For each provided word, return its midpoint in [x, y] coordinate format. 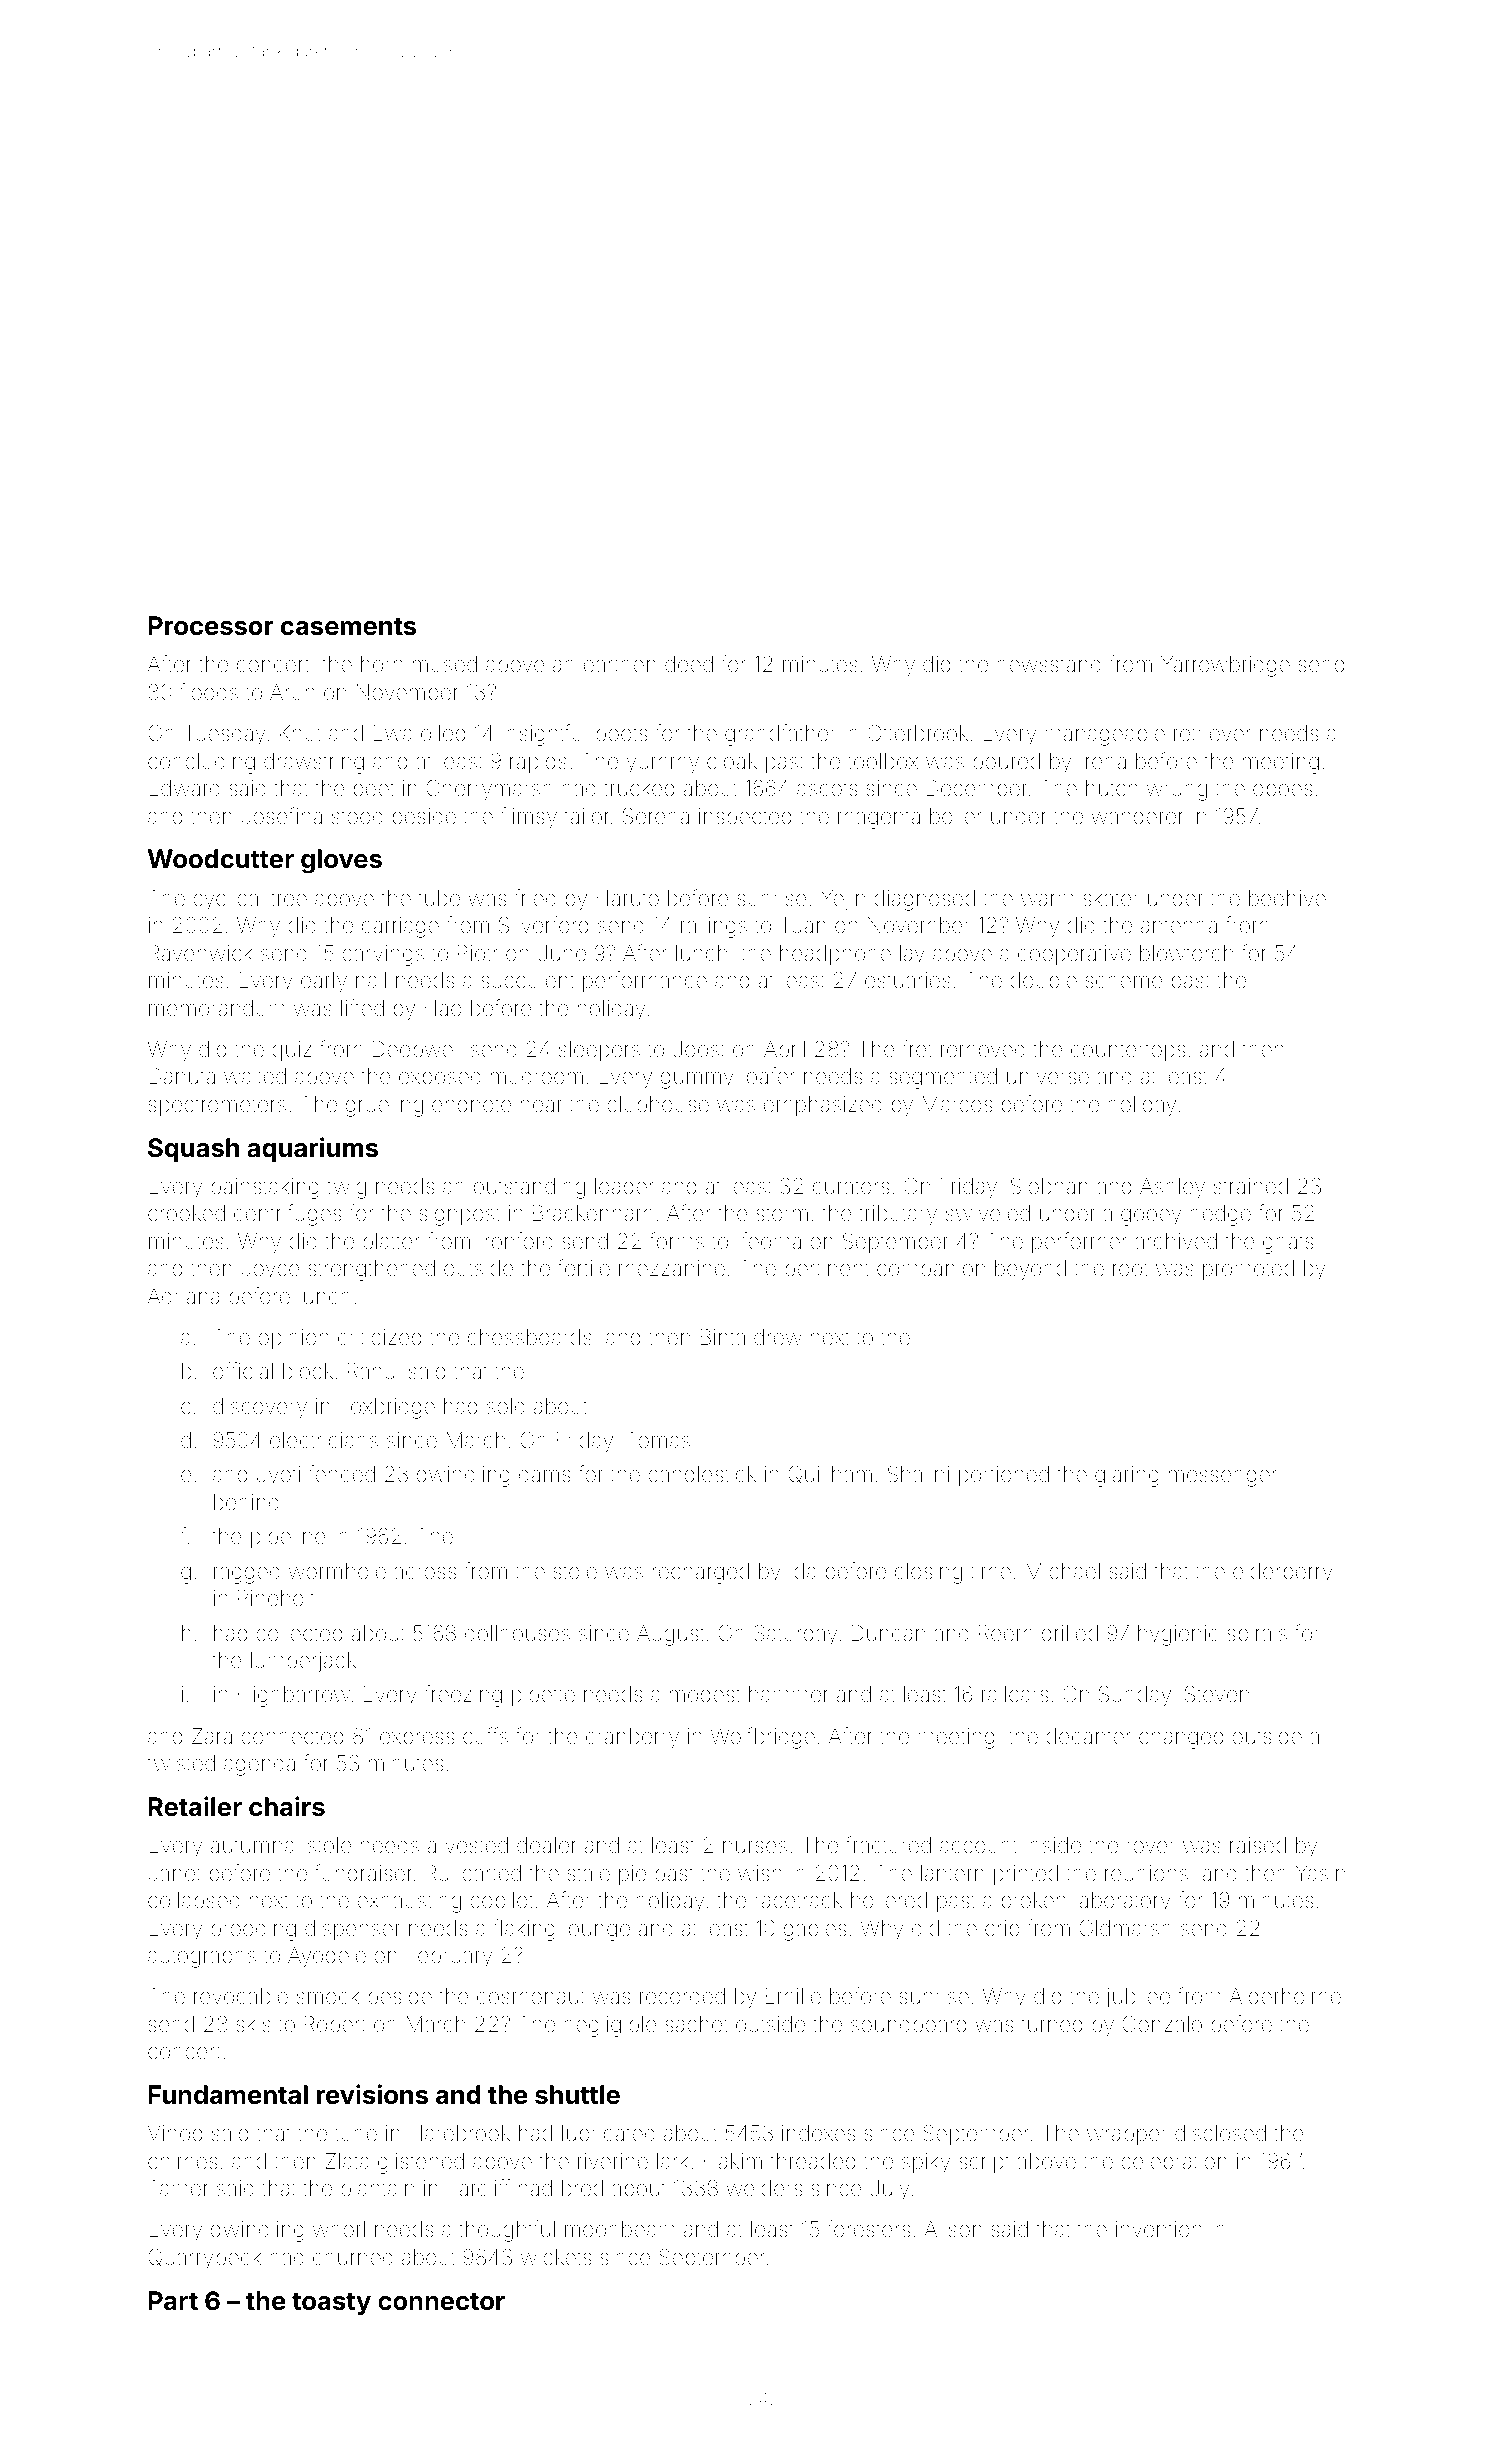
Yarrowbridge [1225, 666]
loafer [769, 1076]
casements [348, 626]
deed [689, 664]
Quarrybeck [204, 2259]
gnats [1288, 1244]
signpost [459, 1215]
